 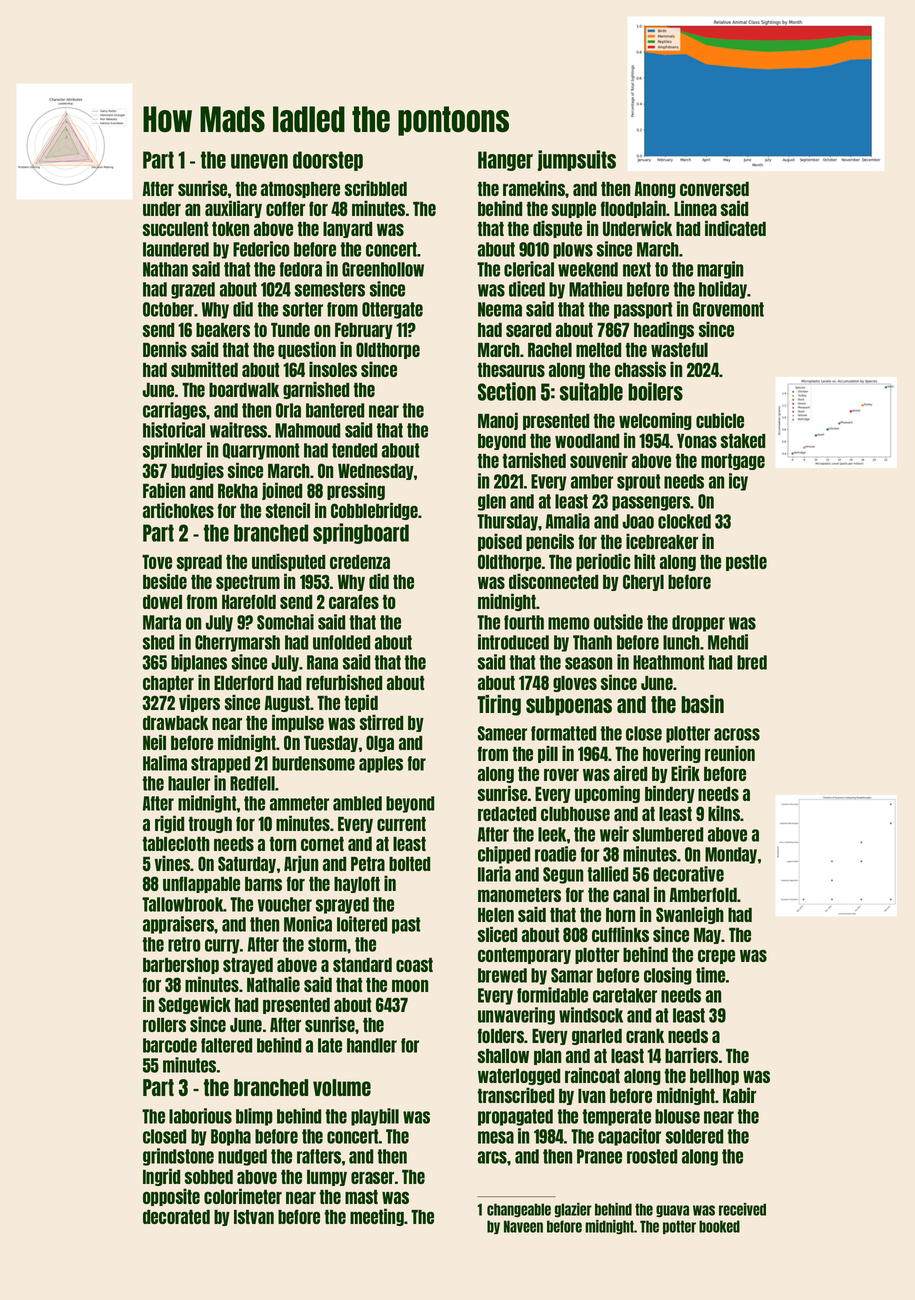 What do you see at coordinates (503, 1056) in the image?
I see `shallow` at bounding box center [503, 1056].
